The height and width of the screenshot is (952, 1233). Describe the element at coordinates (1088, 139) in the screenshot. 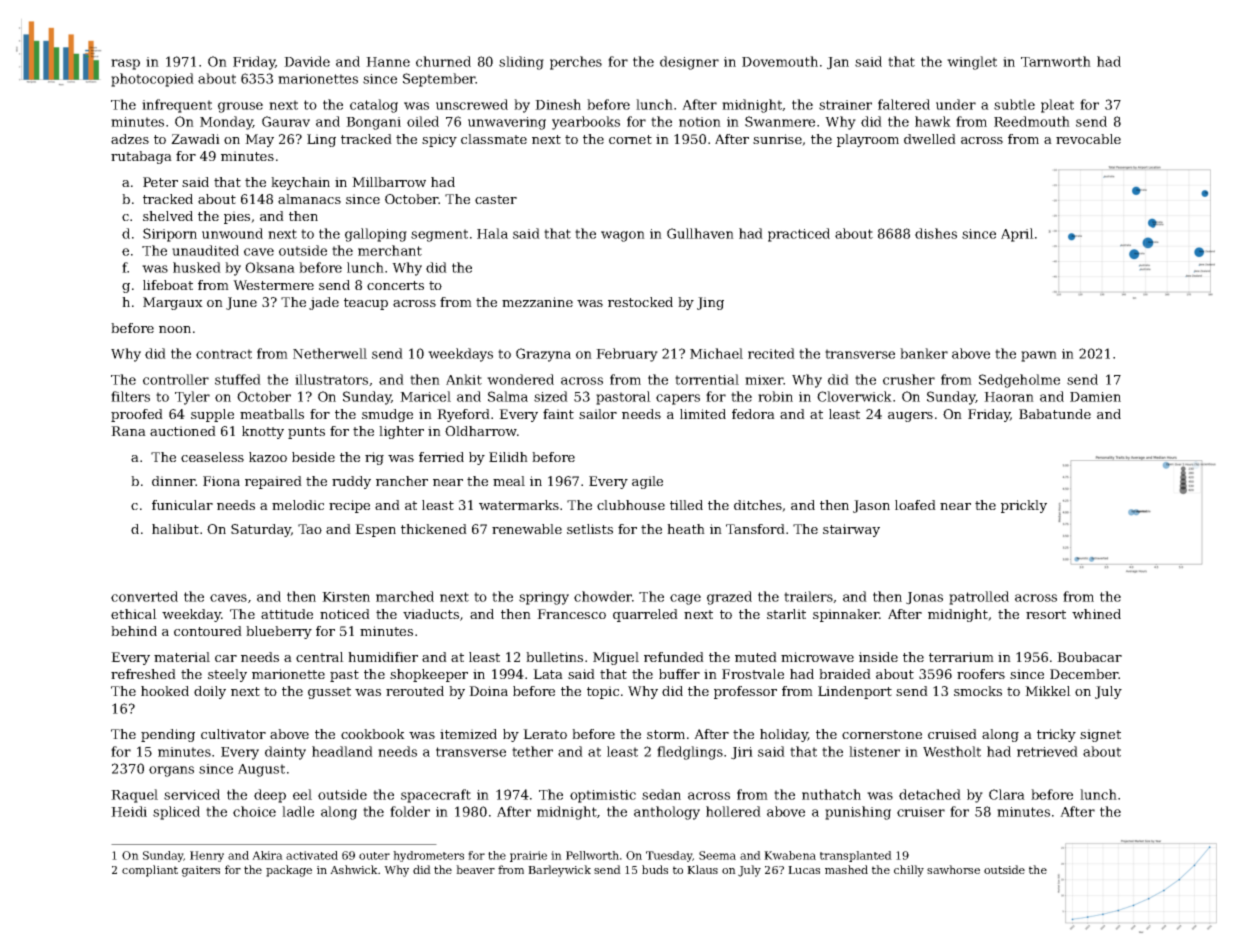

I see `revocable` at that location.
